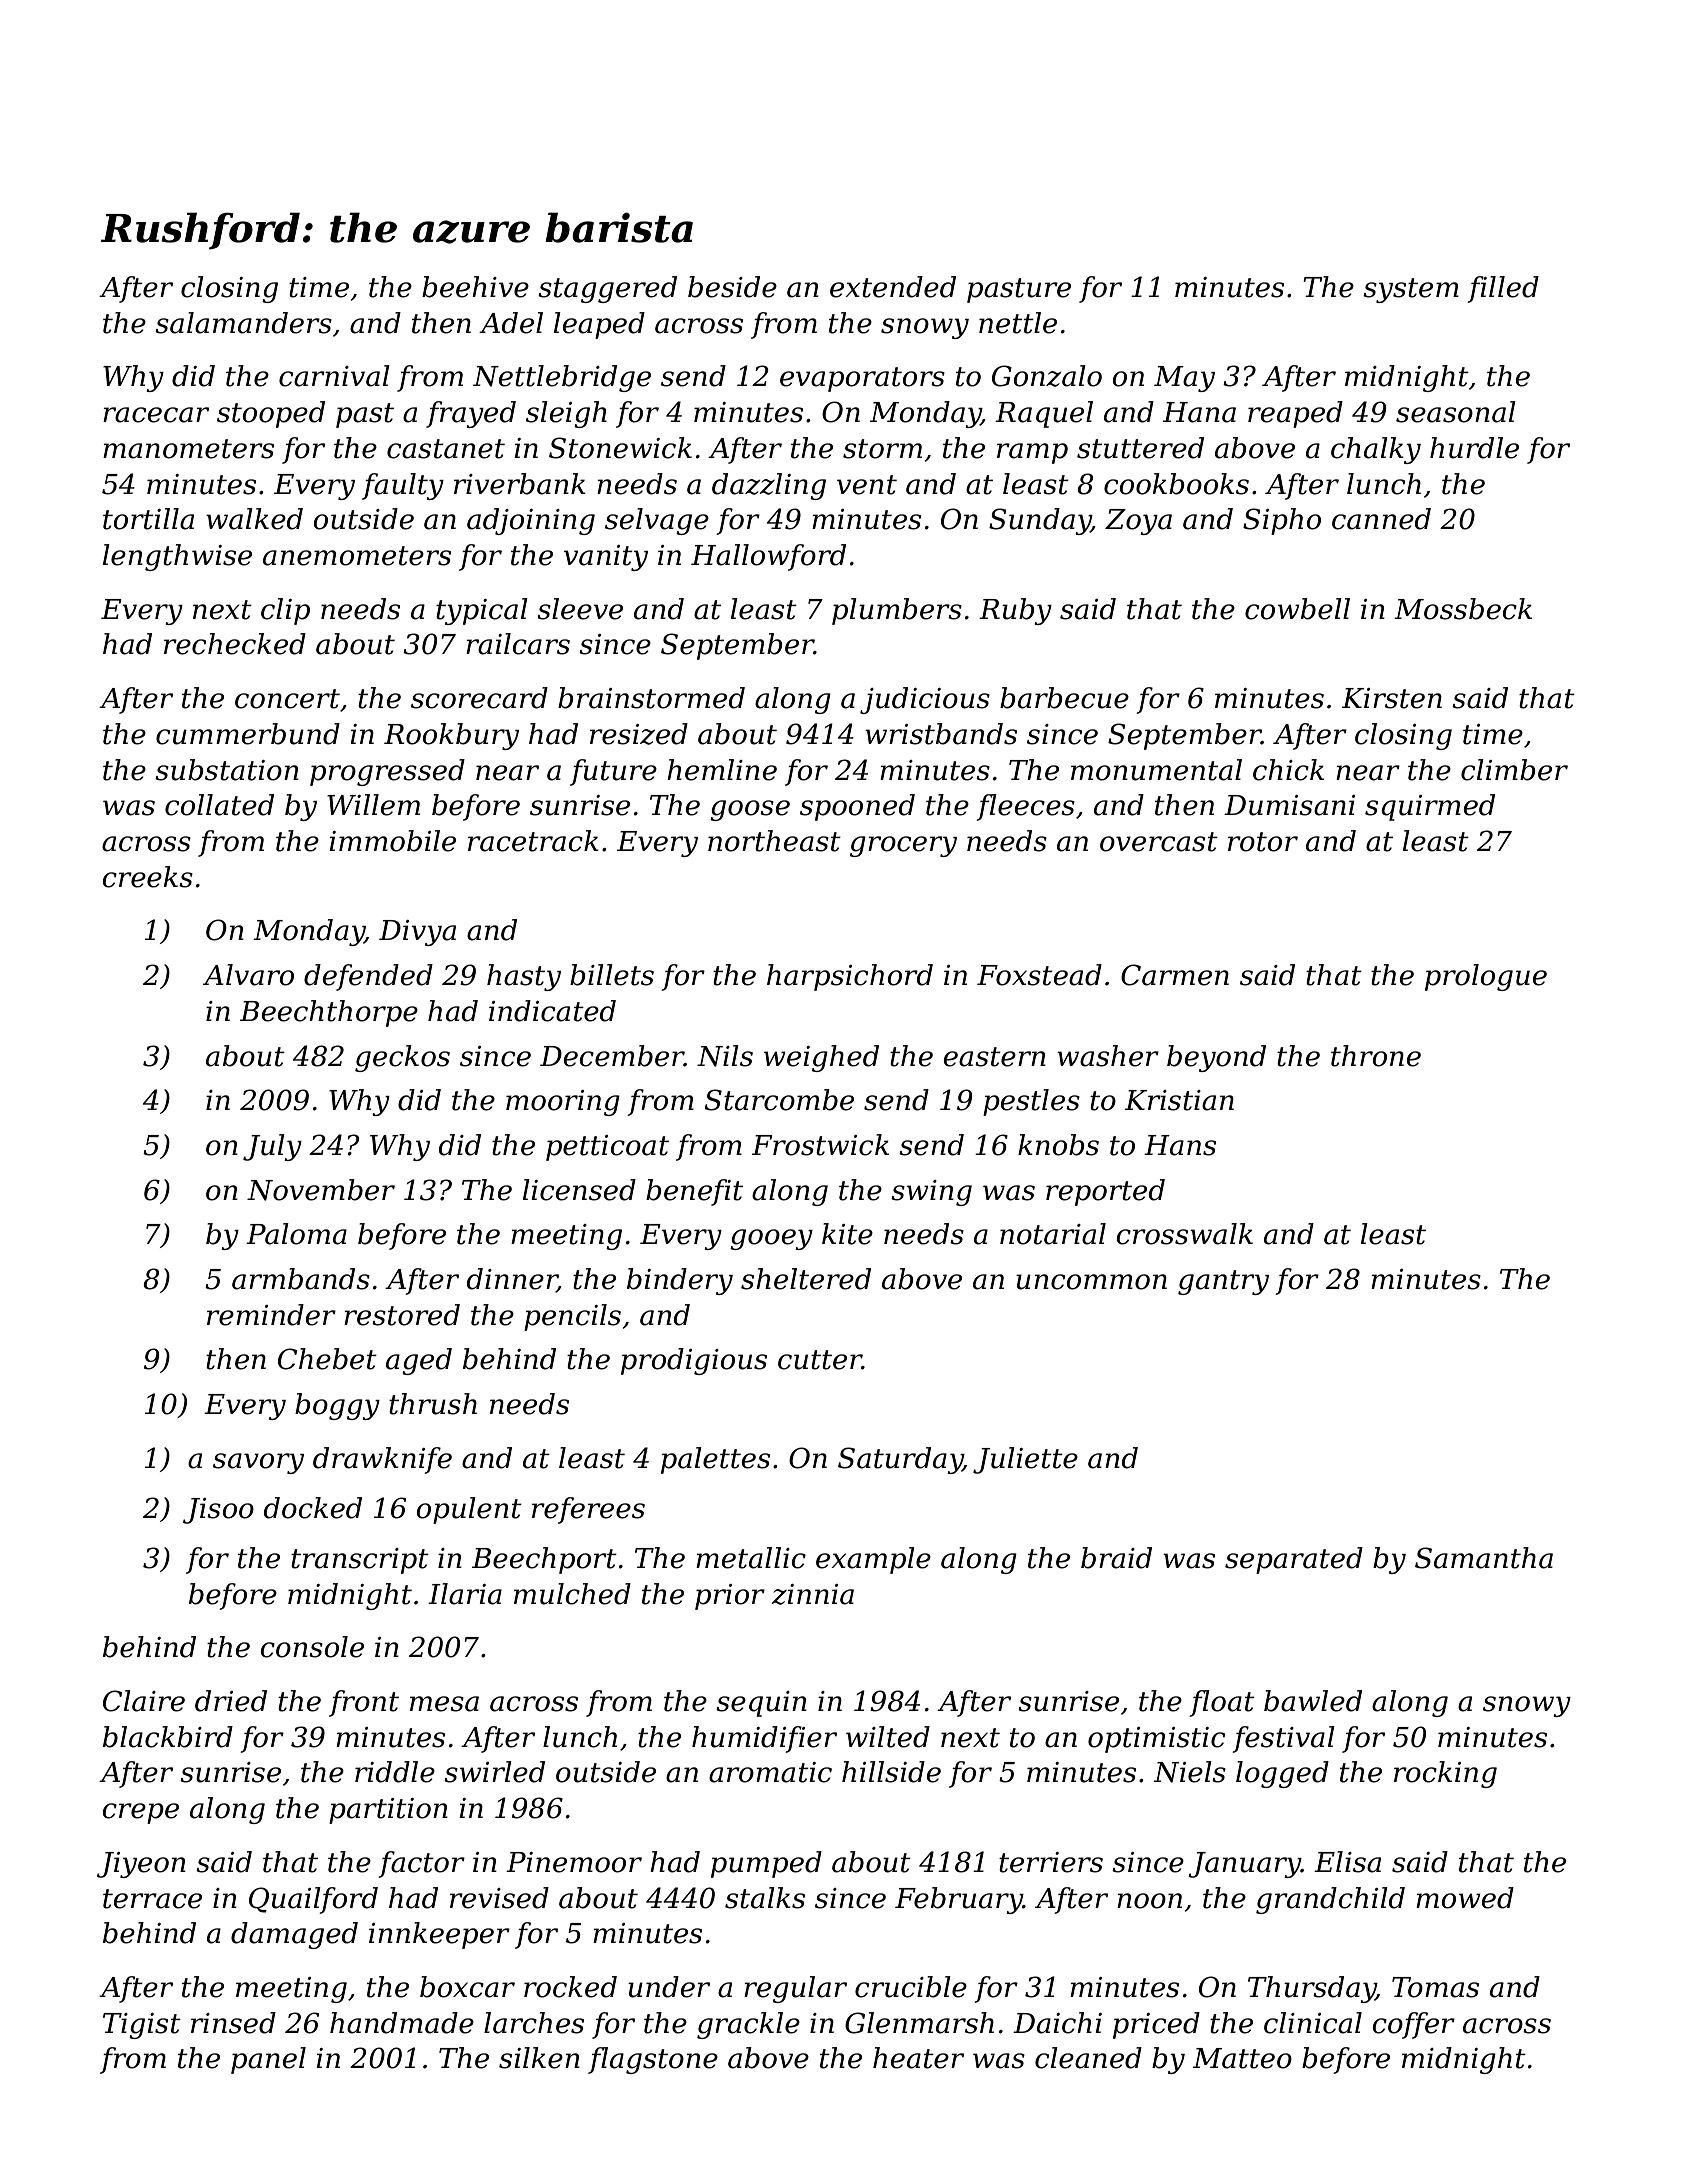 The width and height of the document is (1683, 2178). What do you see at coordinates (1411, 290) in the document?
I see `system` at bounding box center [1411, 290].
